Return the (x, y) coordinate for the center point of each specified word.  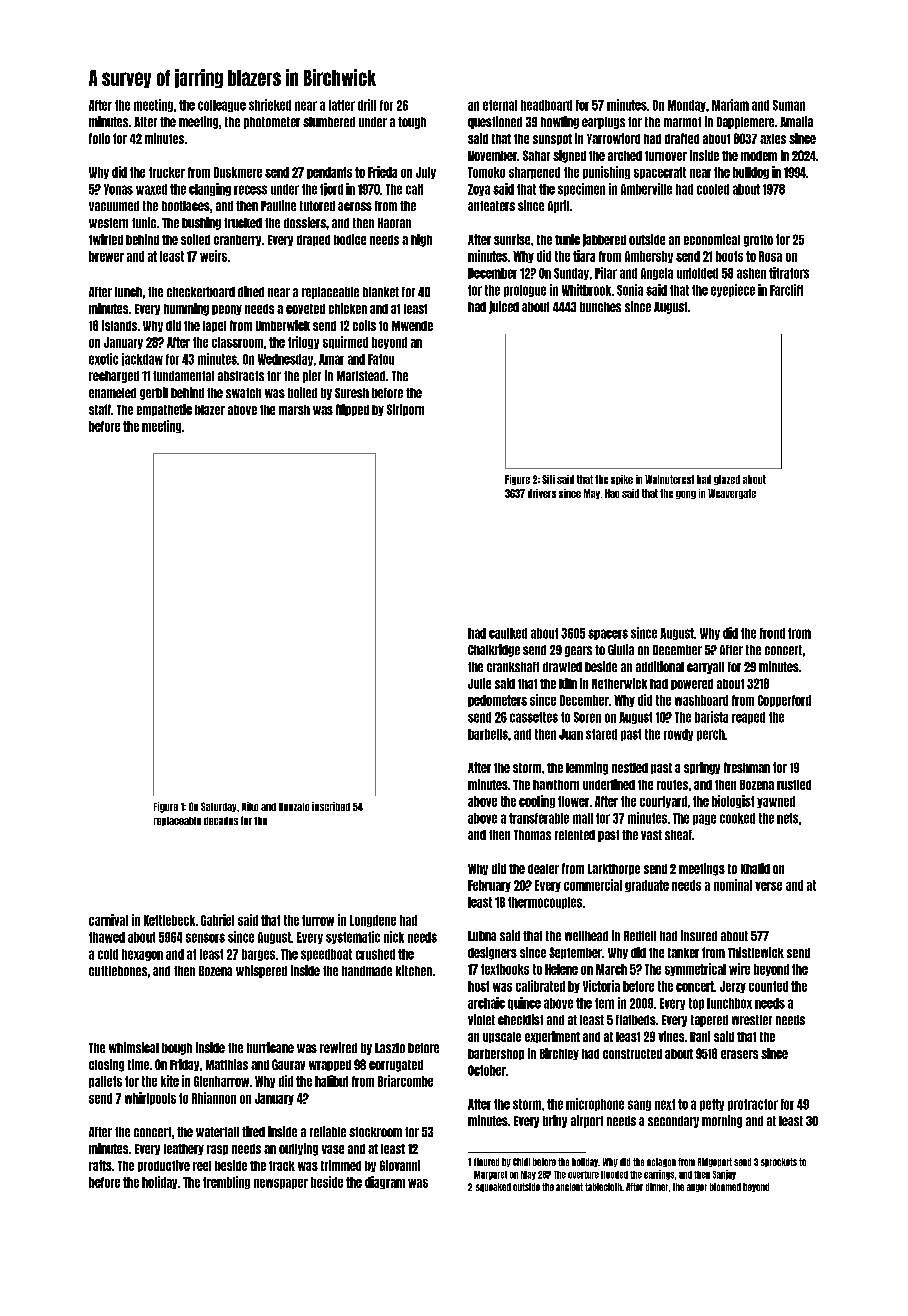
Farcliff (786, 290)
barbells (488, 734)
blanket (381, 292)
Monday (687, 106)
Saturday (218, 807)
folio (99, 138)
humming (186, 309)
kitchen (414, 970)
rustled (794, 785)
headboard (546, 105)
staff (100, 409)
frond (772, 633)
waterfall (217, 1132)
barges (258, 955)
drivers (542, 493)
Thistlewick (756, 952)
